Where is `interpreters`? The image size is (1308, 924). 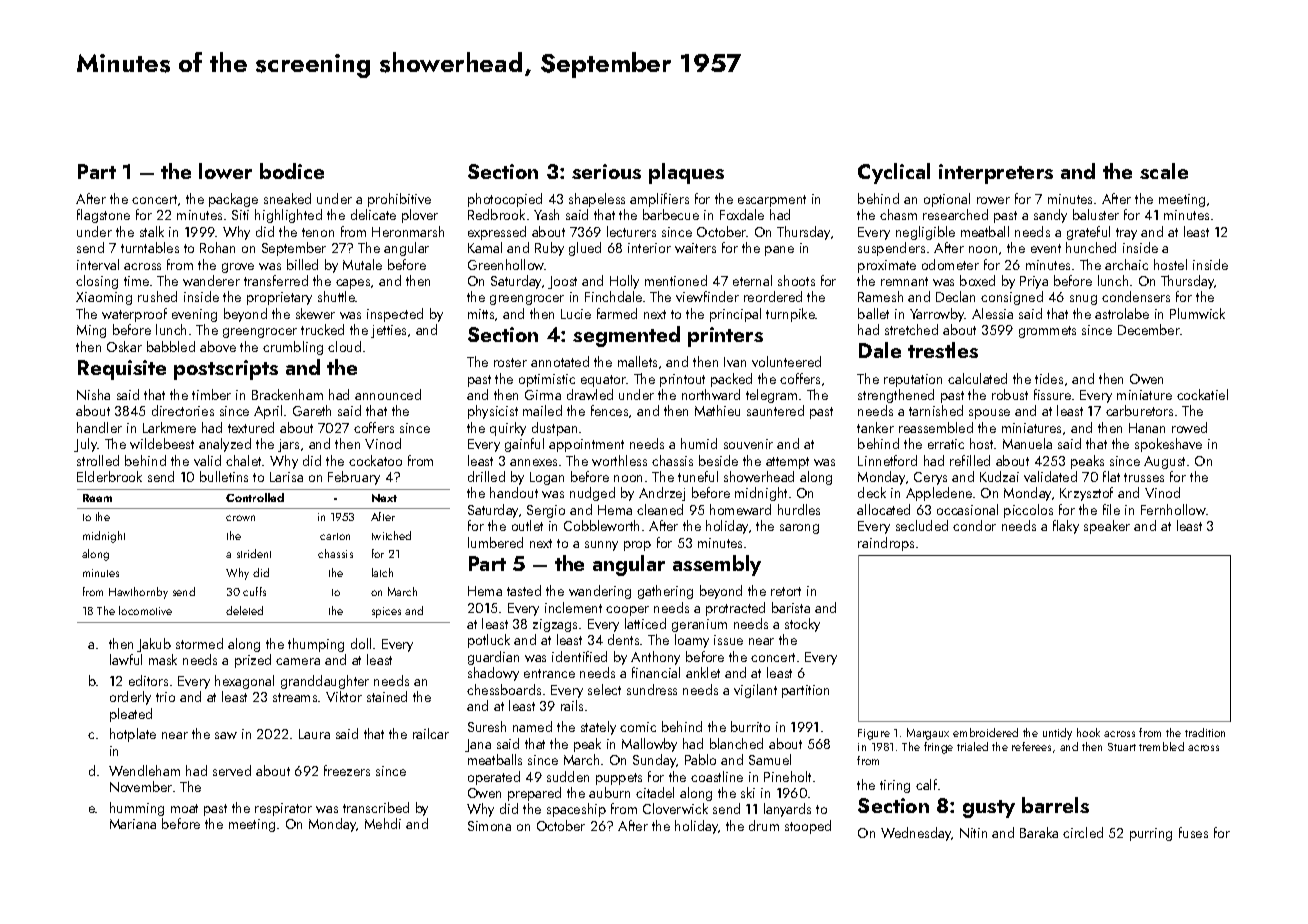
interpreters is located at coordinates (996, 174).
